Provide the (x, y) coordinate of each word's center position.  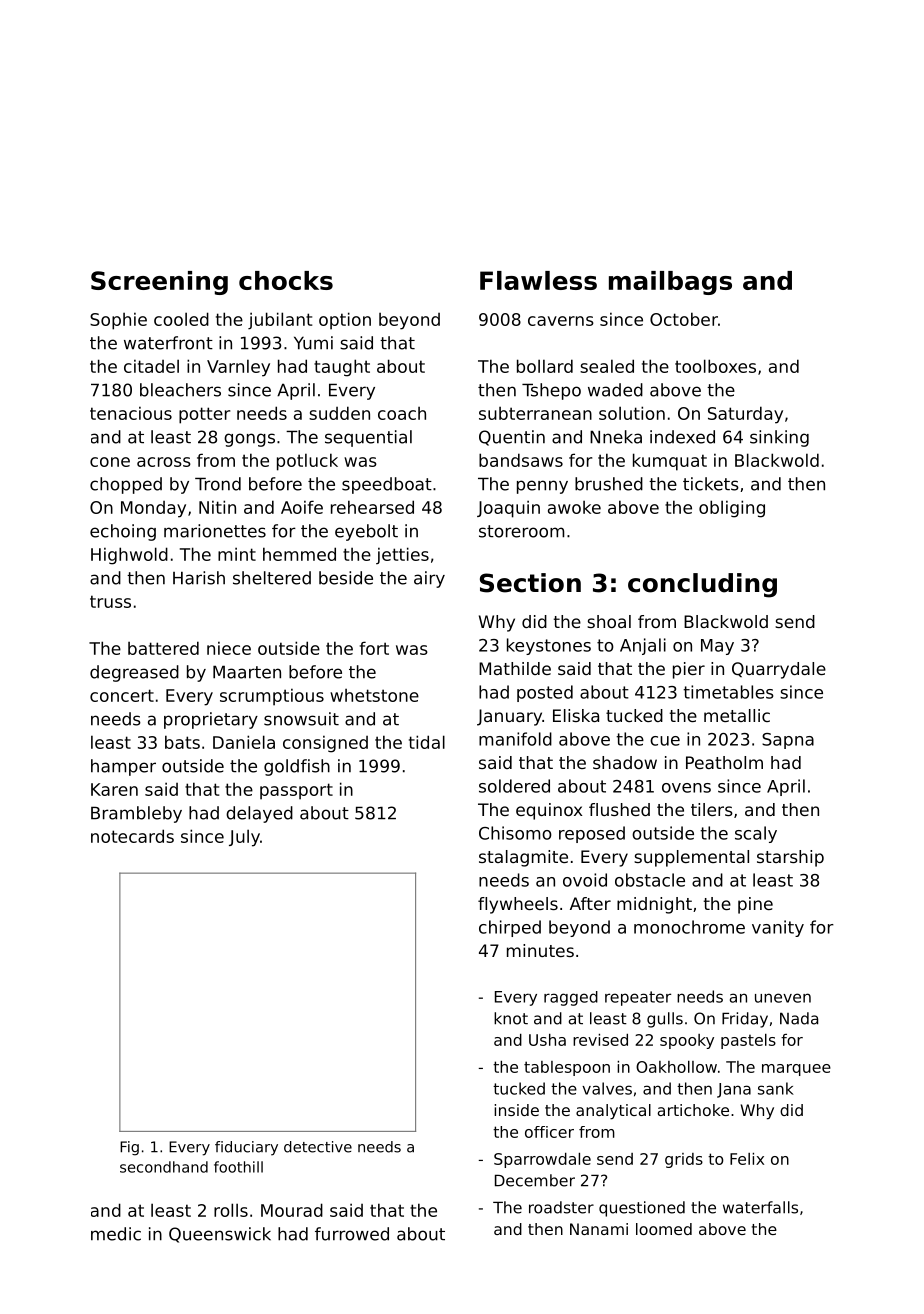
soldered (514, 786)
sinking (779, 438)
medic (116, 1234)
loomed (664, 1229)
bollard (545, 366)
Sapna (788, 741)
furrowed (352, 1234)
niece (229, 648)
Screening (159, 283)
